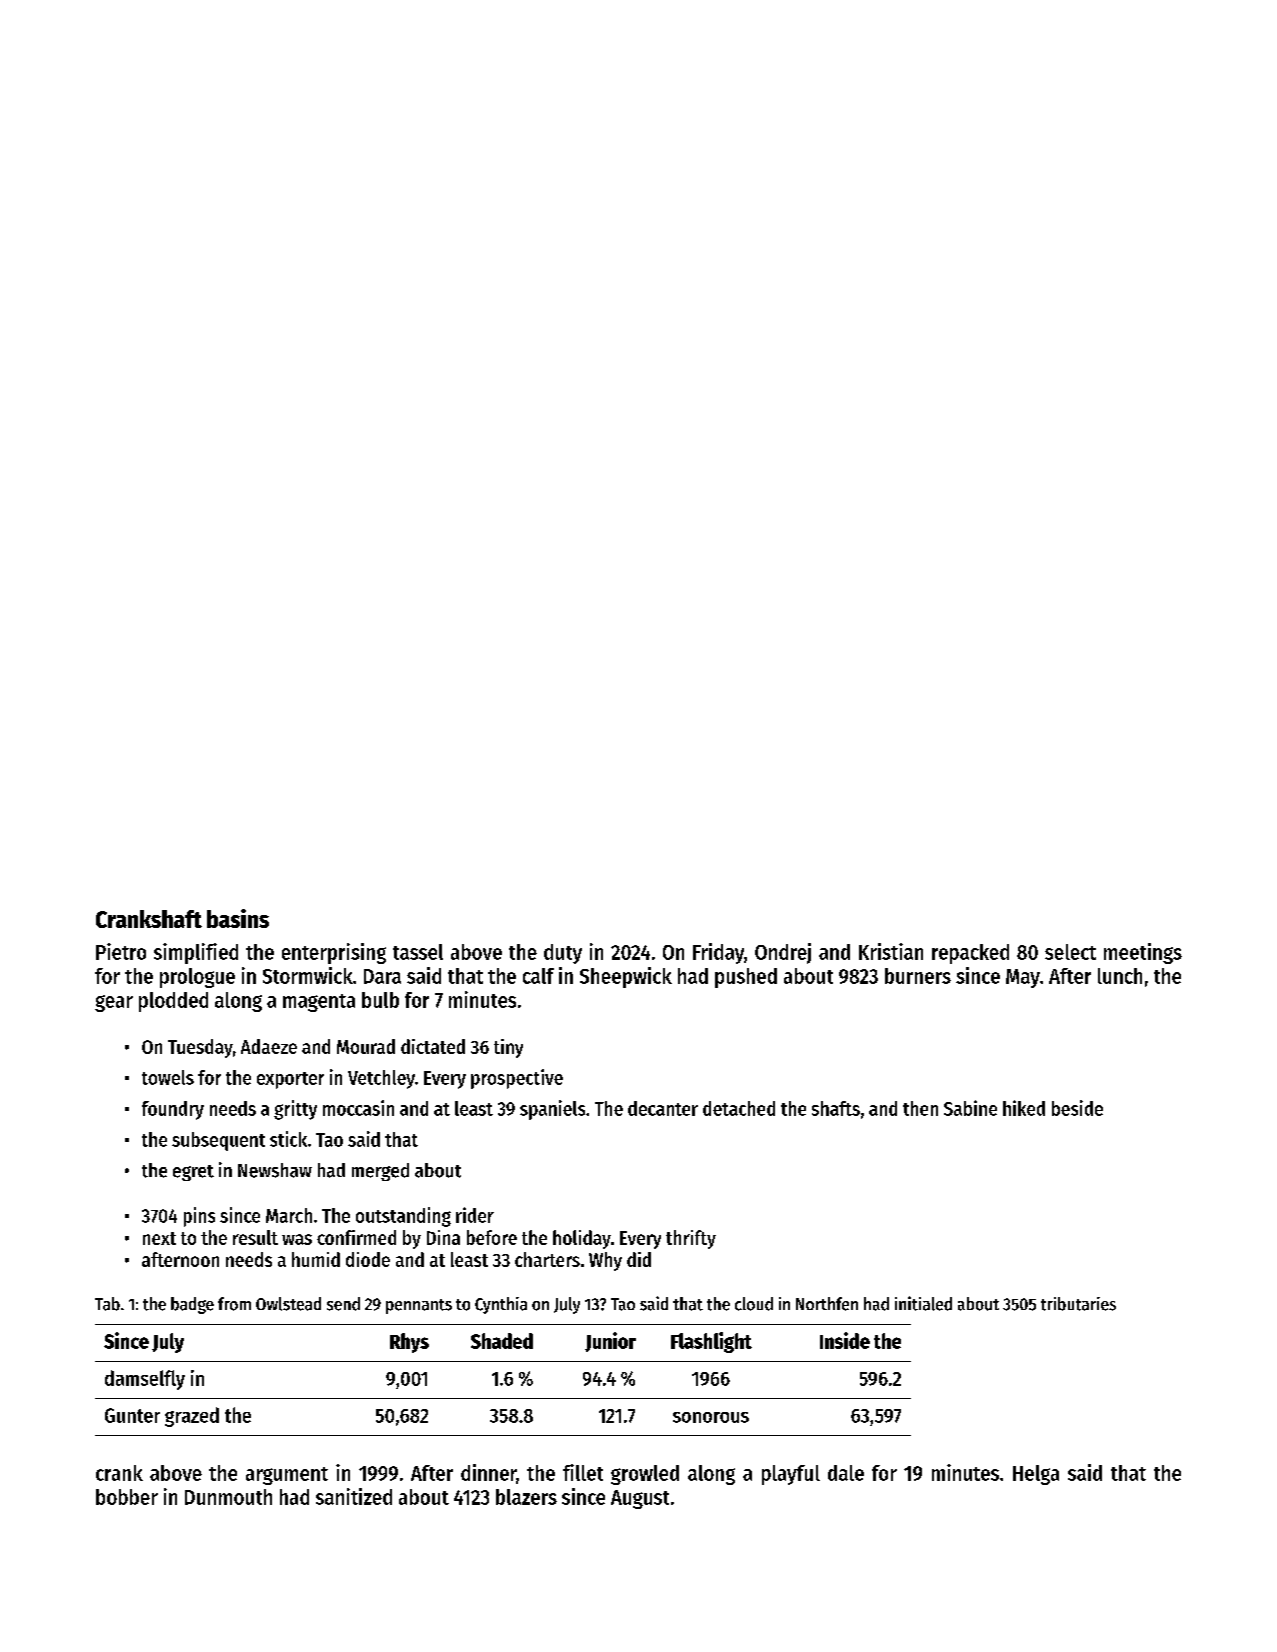 This screenshot has width=1277, height=1652. What do you see at coordinates (199, 1217) in the screenshot?
I see `pins` at bounding box center [199, 1217].
